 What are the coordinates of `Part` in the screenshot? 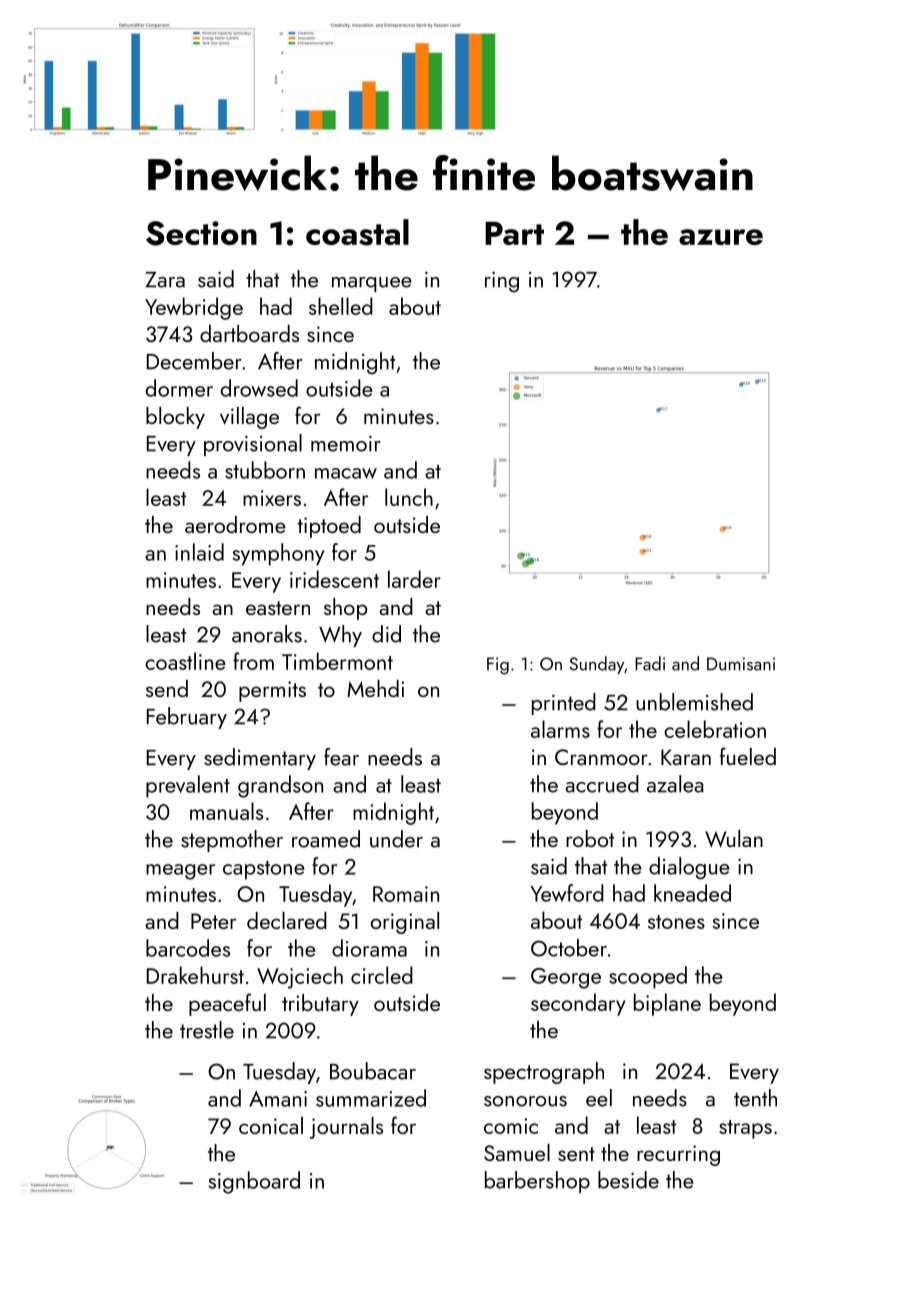 It's located at (514, 233).
